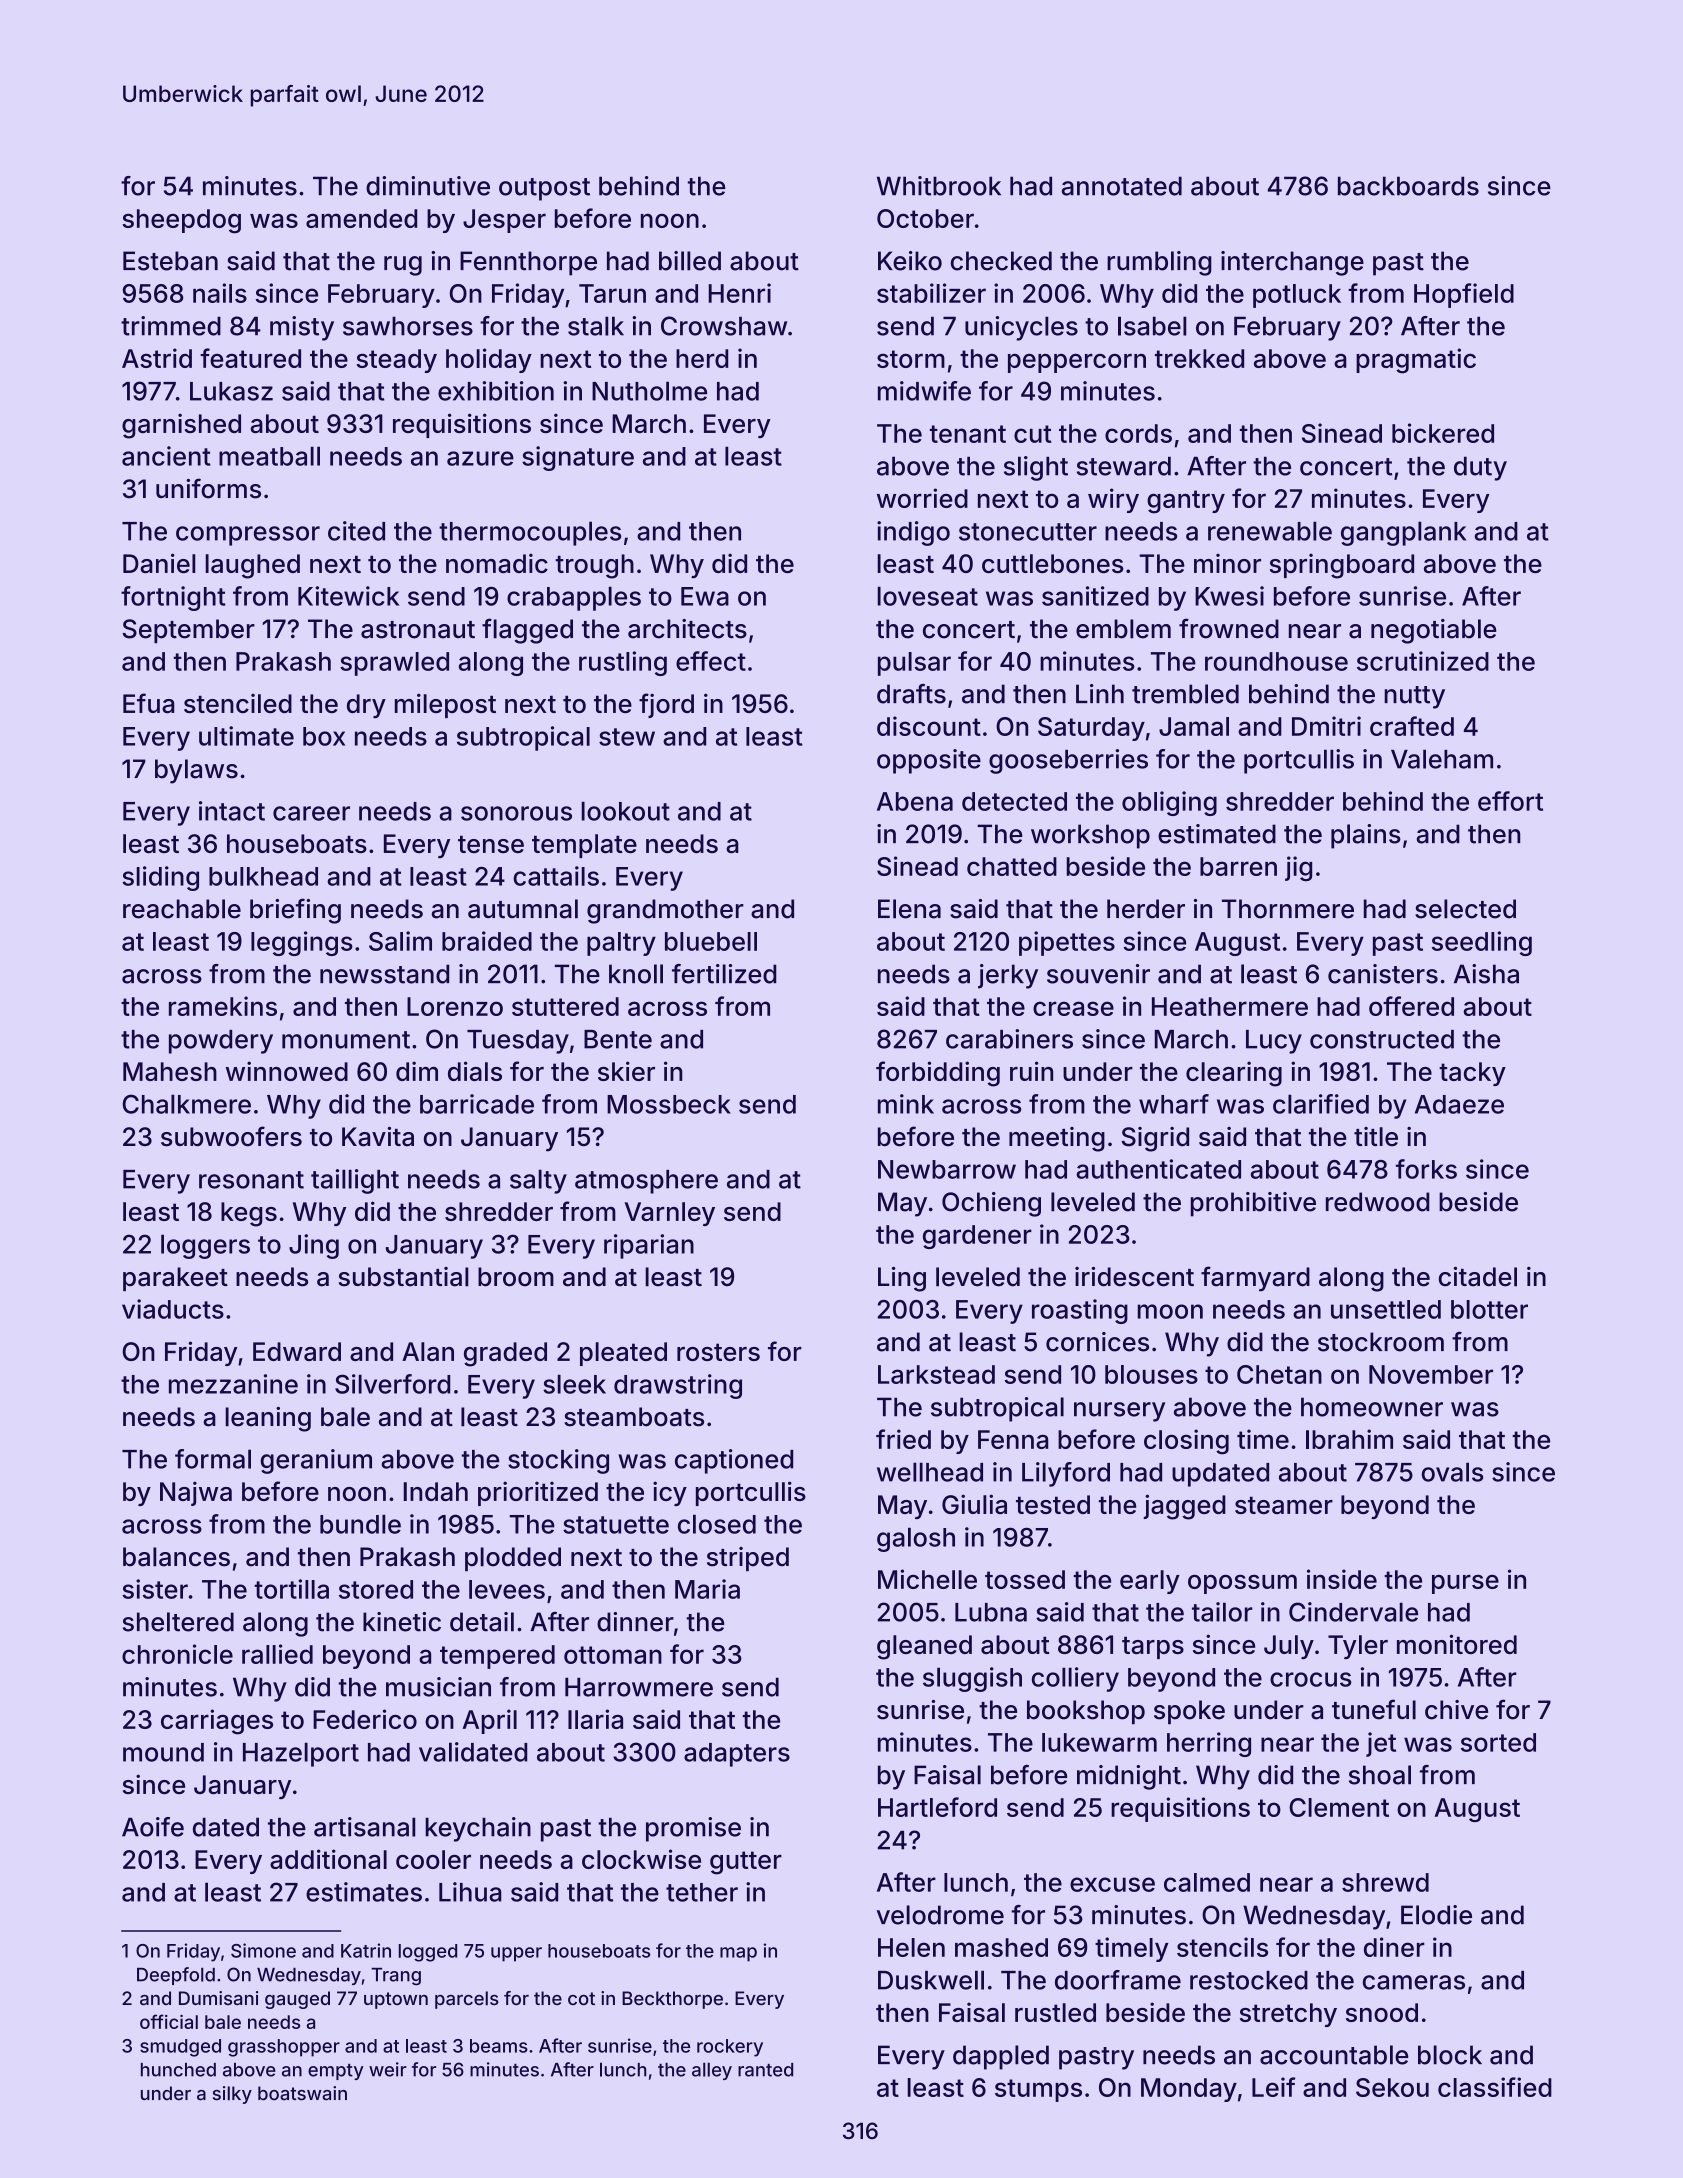 This page has width=1683, height=2178. What do you see at coordinates (626, 1071) in the page?
I see `skier` at bounding box center [626, 1071].
